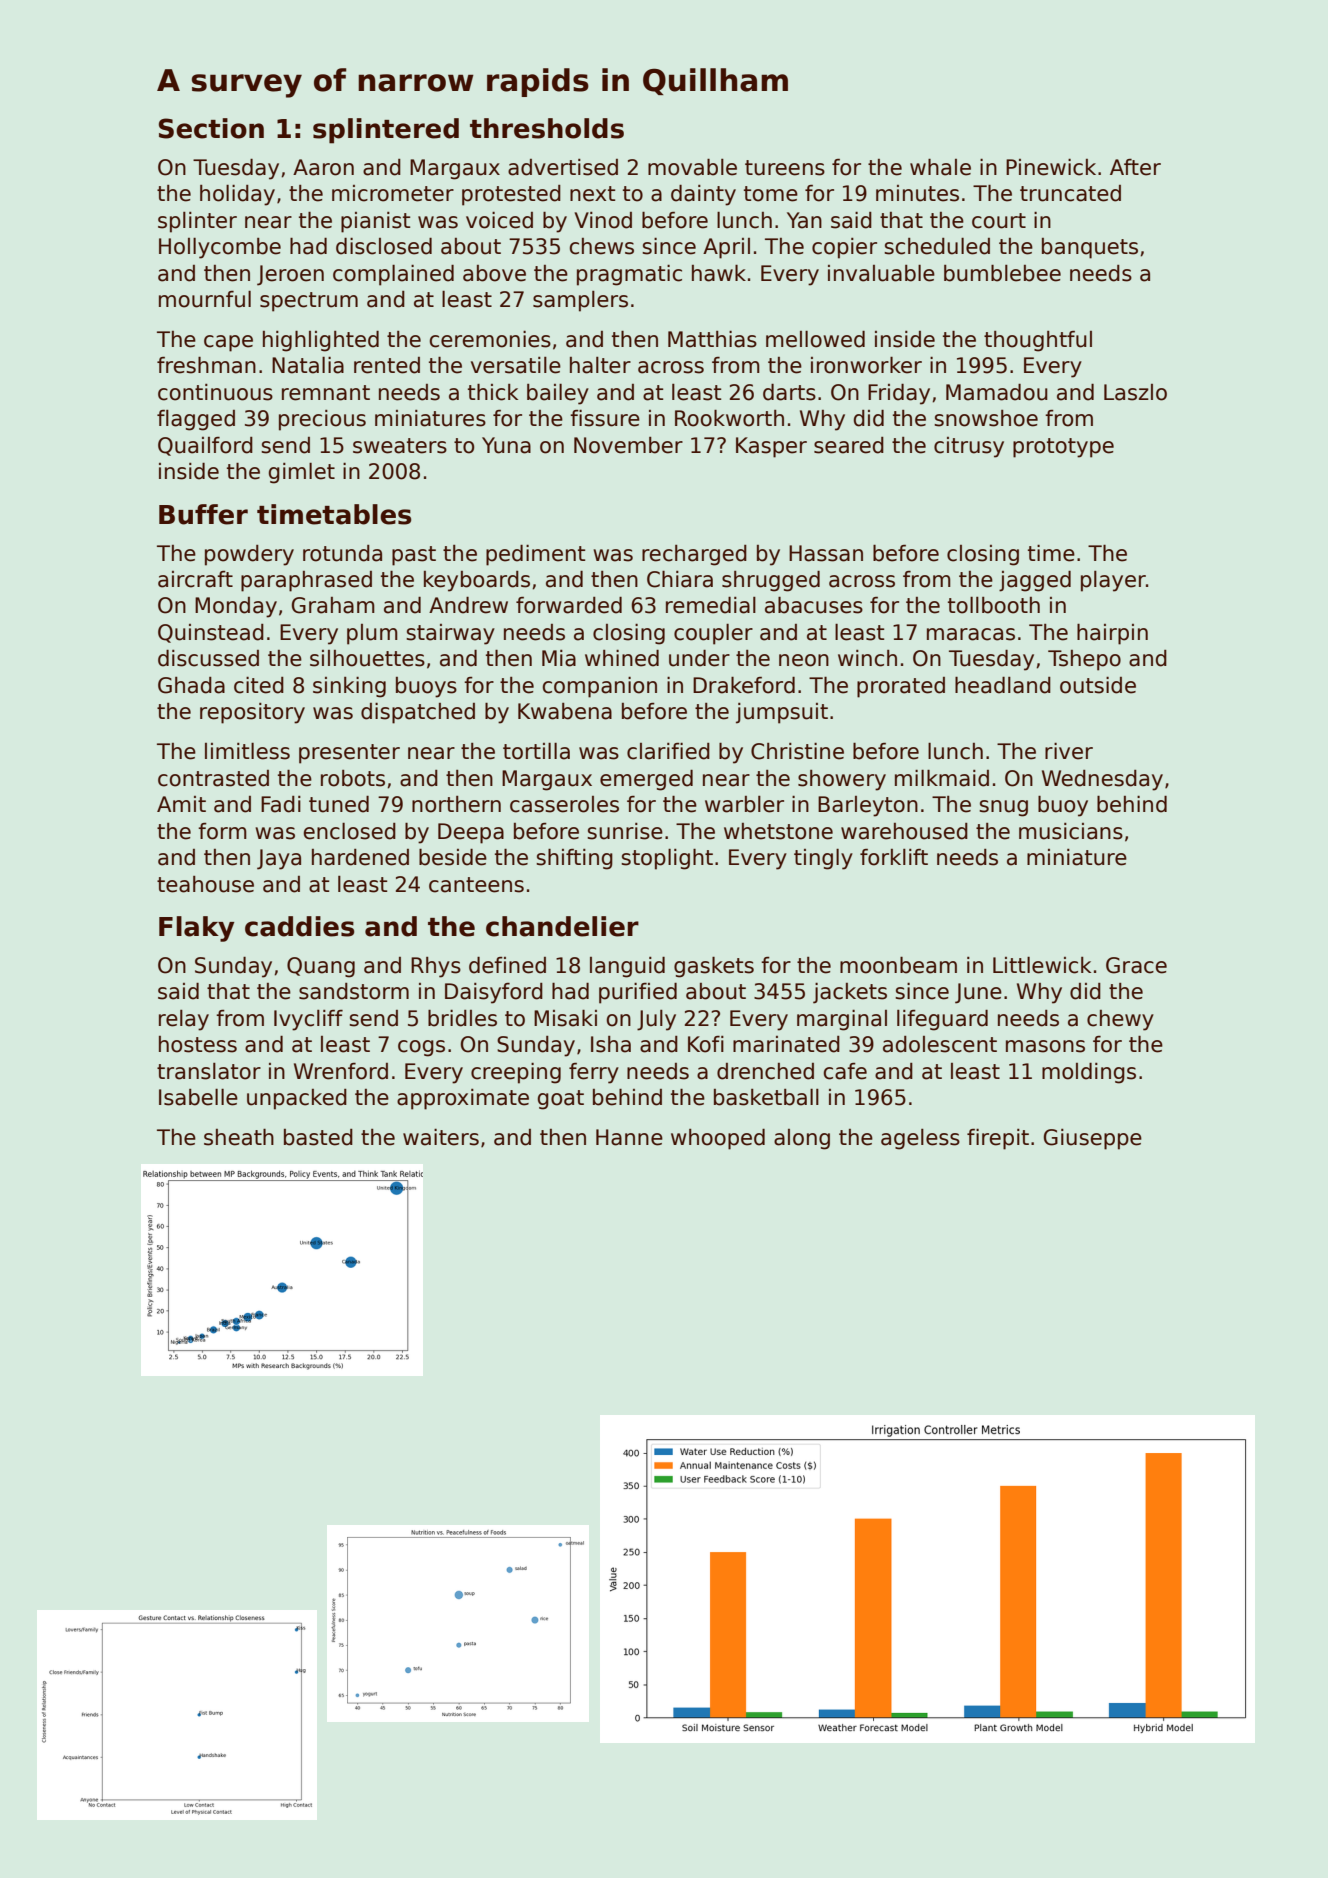  I want to click on Laszlo, so click(1135, 392).
